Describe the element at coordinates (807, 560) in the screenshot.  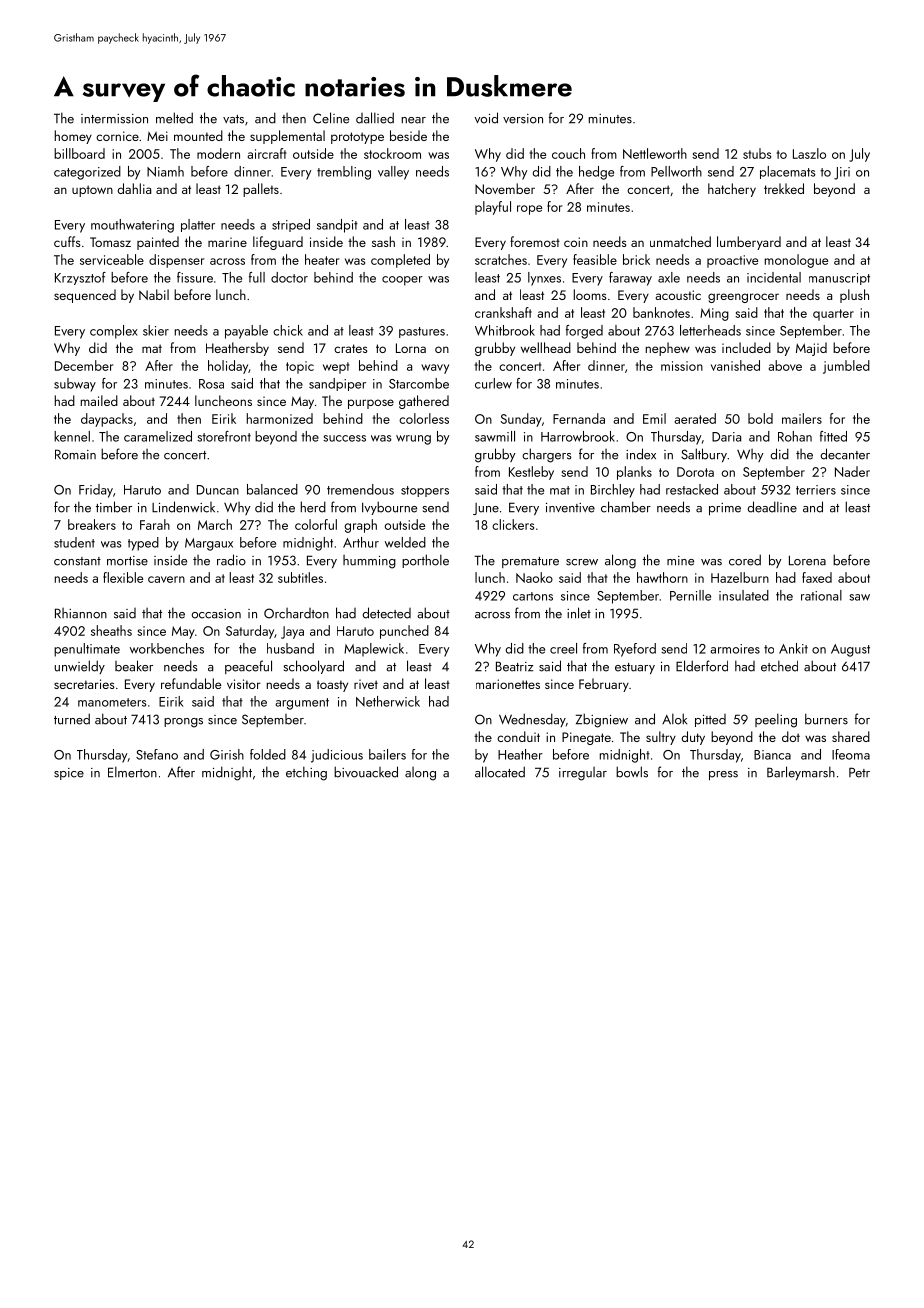
I see `Lorena` at that location.
